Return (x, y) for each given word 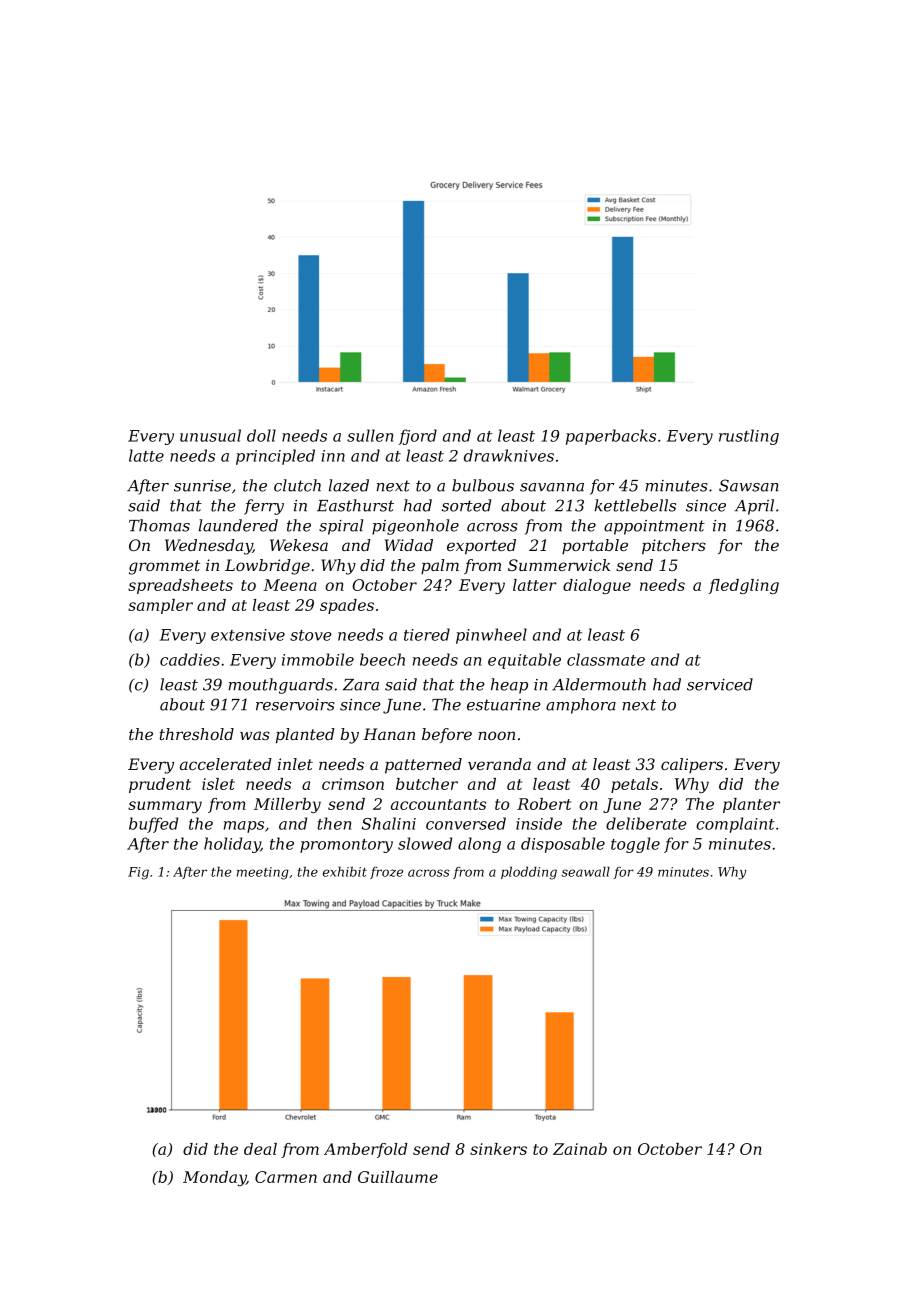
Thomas (159, 525)
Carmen (286, 1177)
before (447, 735)
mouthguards (280, 686)
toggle (635, 845)
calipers (692, 765)
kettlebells (635, 505)
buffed (153, 825)
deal (260, 1149)
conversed (466, 823)
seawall (586, 871)
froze (386, 873)
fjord (417, 437)
